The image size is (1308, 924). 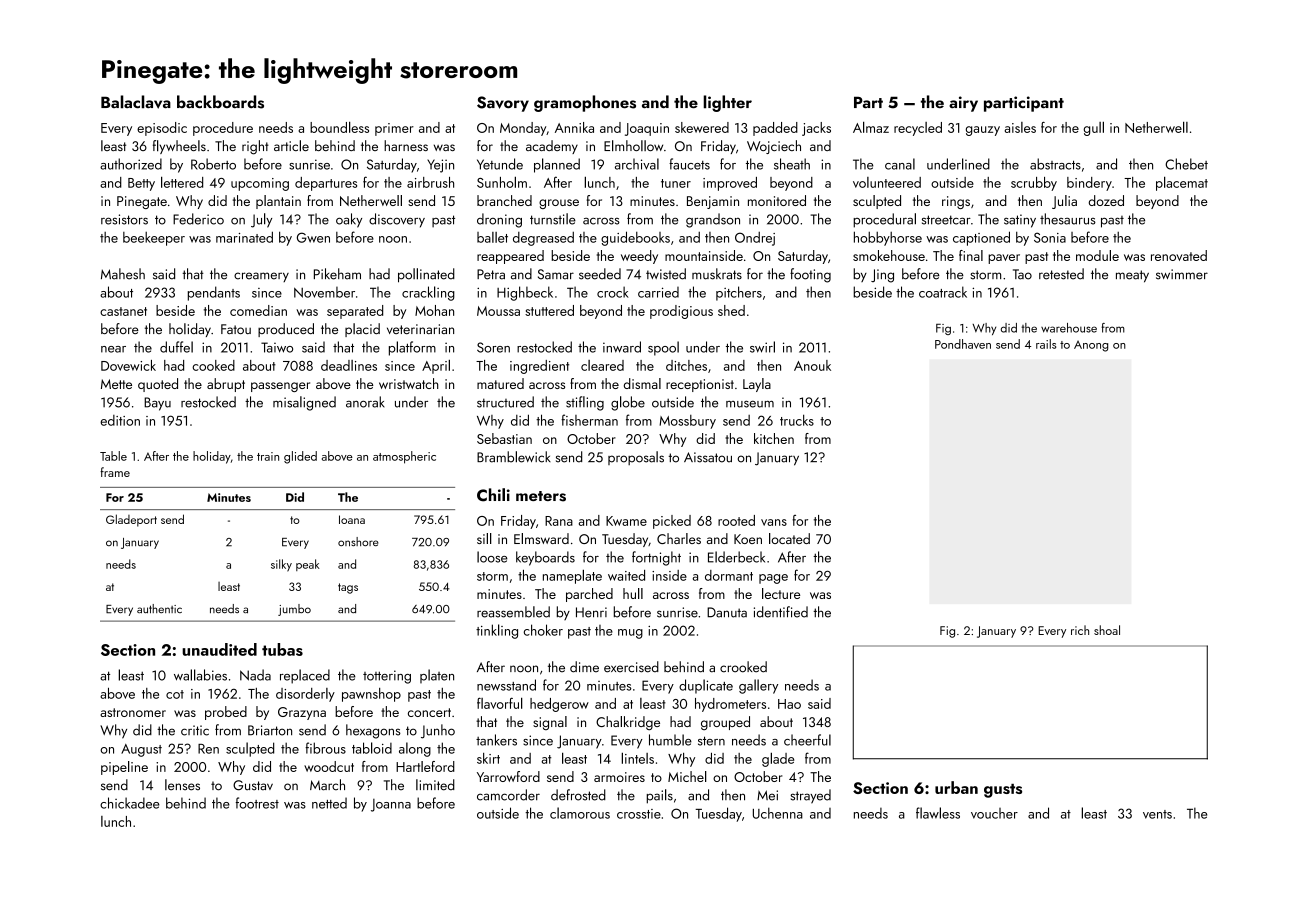 I want to click on abstracts, so click(x=1055, y=164).
